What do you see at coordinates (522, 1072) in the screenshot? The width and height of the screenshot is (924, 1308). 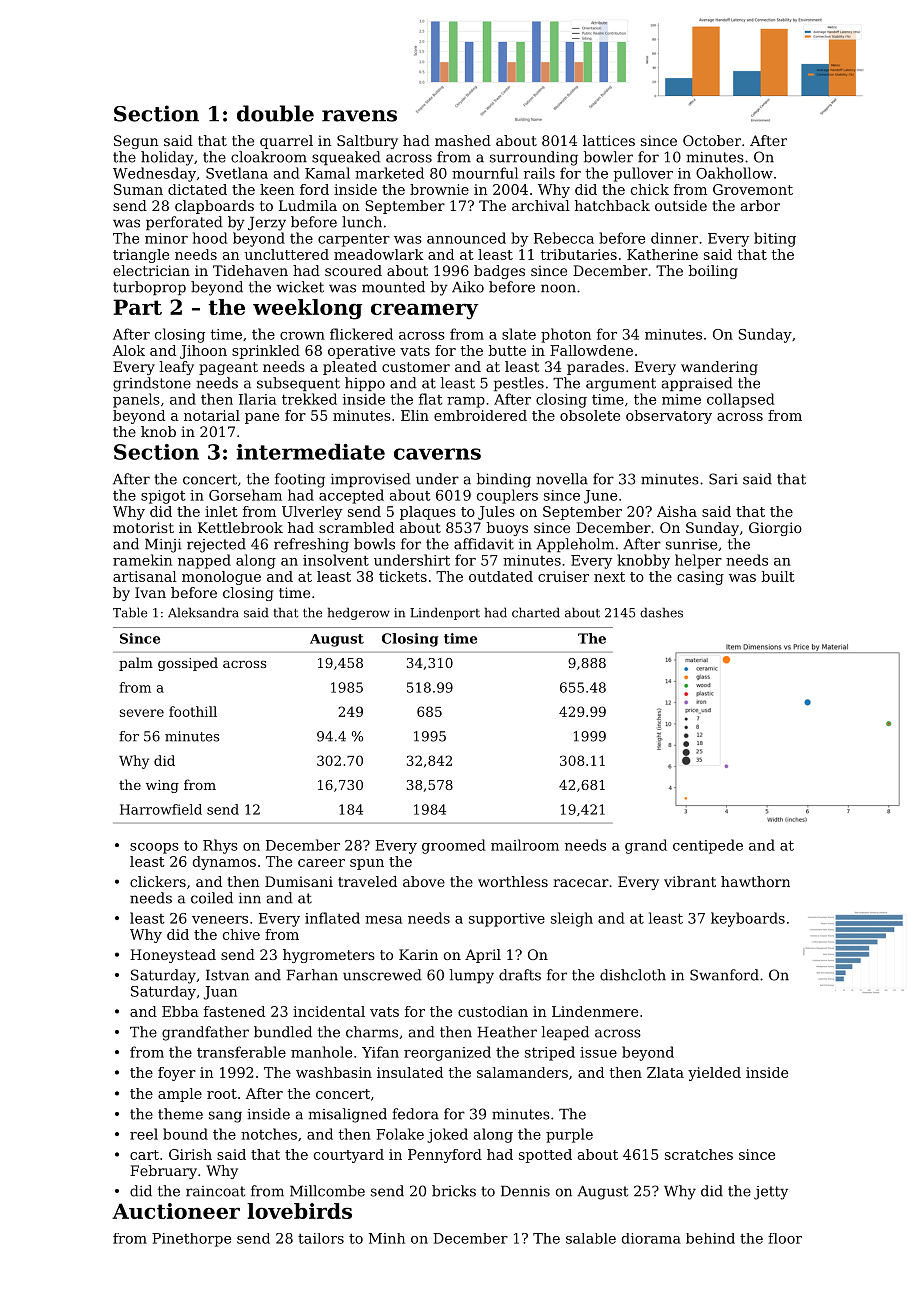 I see `salamanders` at bounding box center [522, 1072].
